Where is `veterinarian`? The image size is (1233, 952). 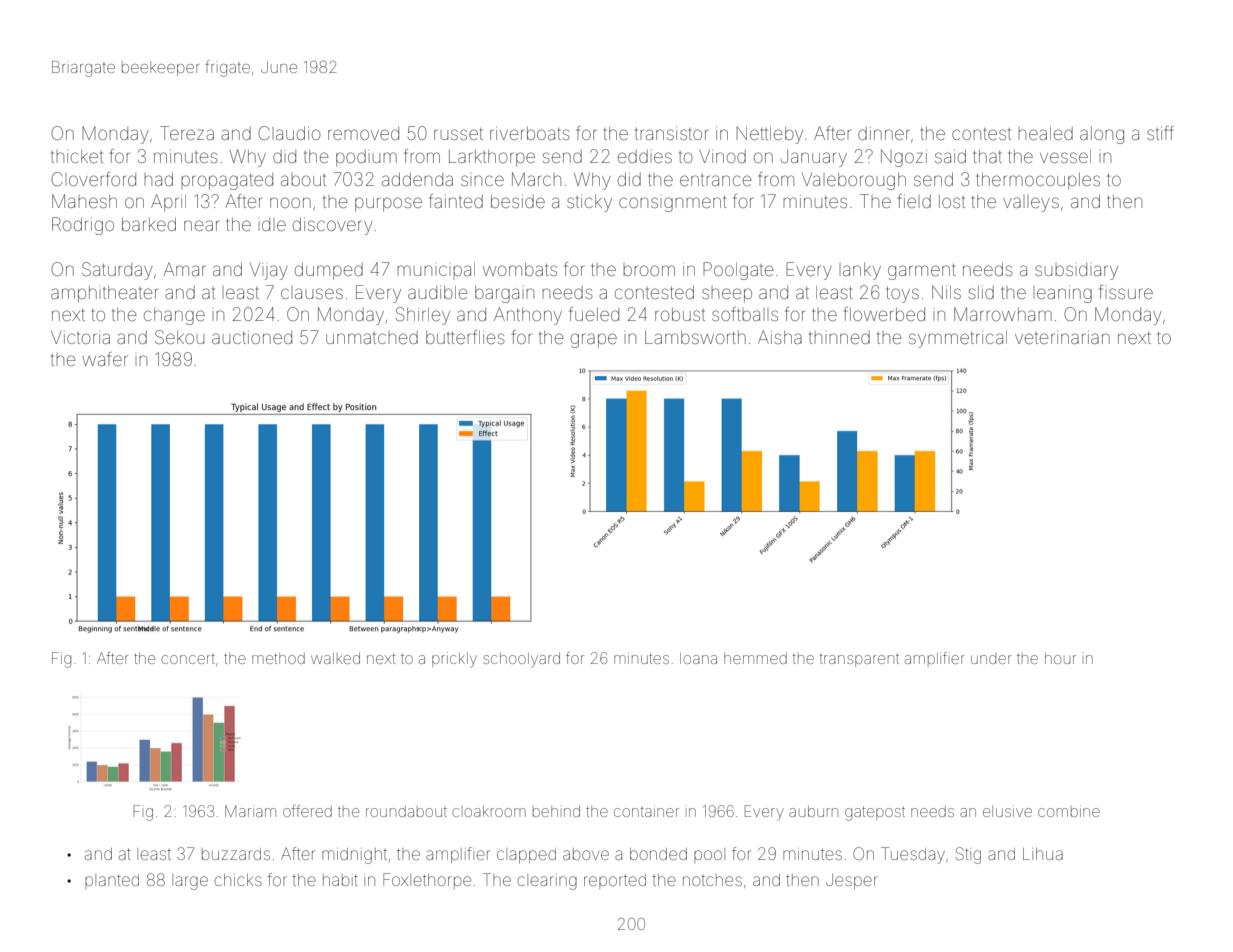 veterinarian is located at coordinates (1062, 337).
